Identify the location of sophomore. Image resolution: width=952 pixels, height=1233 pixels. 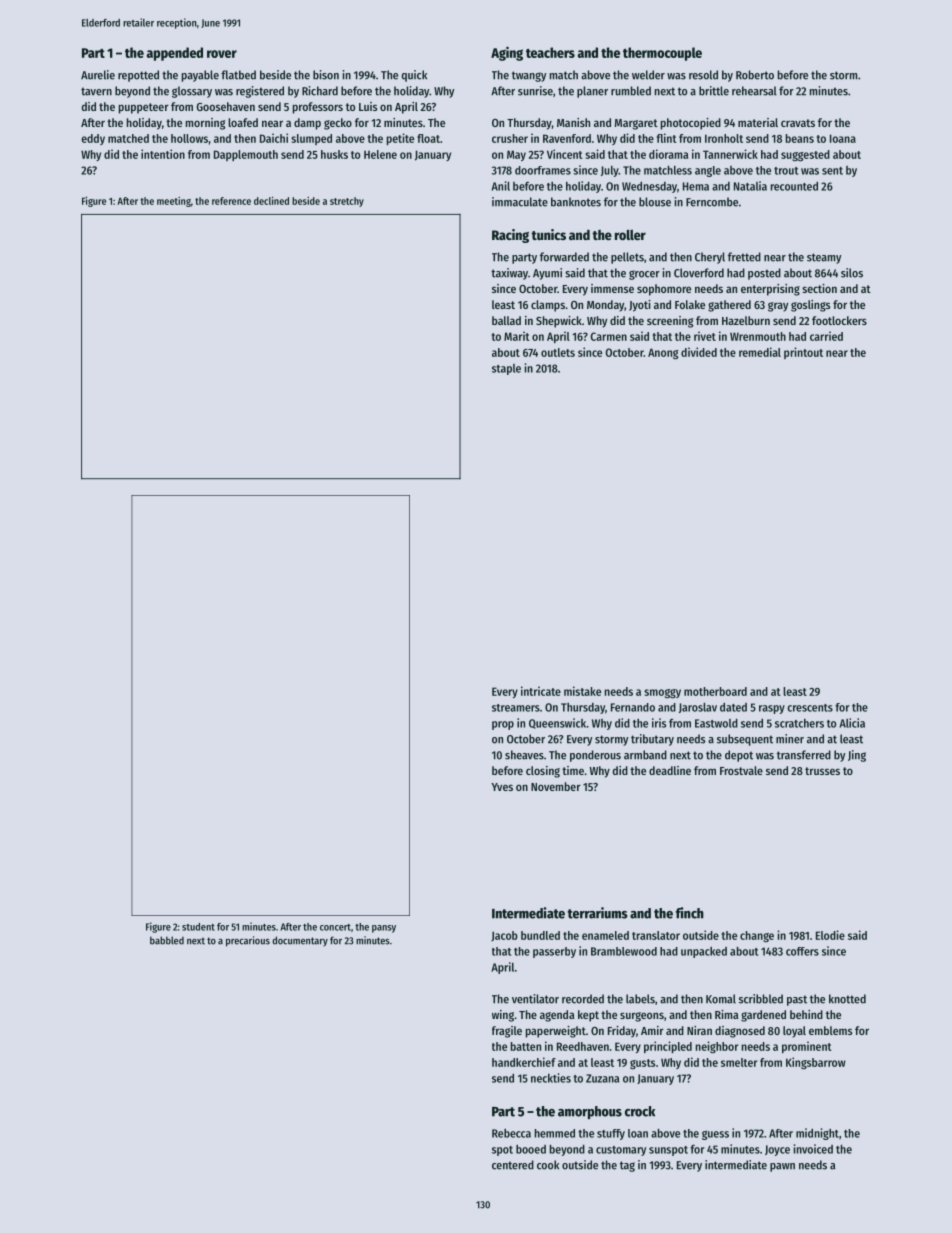
(664, 290).
